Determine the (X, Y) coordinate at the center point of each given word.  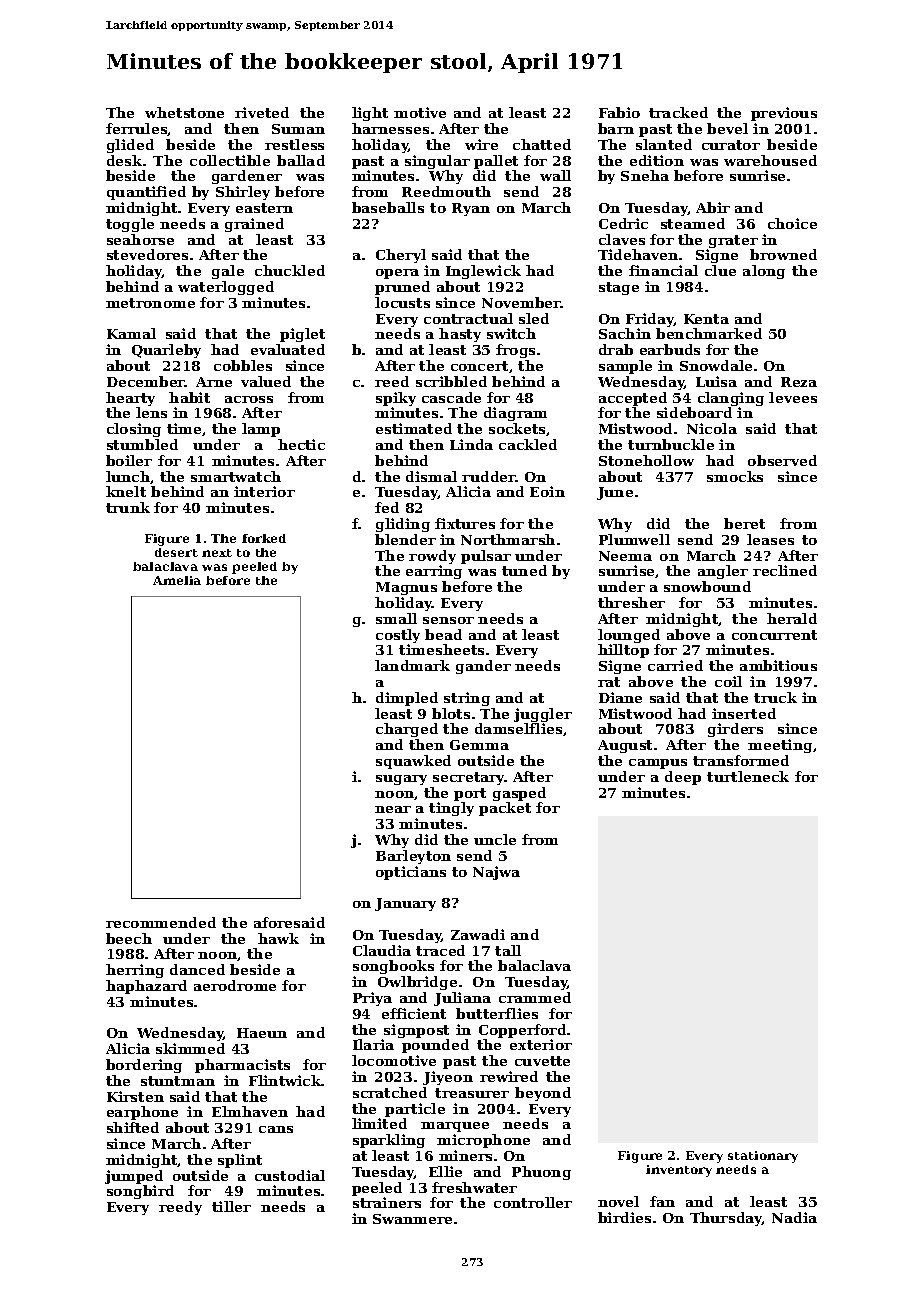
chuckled (290, 270)
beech (129, 938)
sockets (517, 428)
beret (744, 523)
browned (783, 254)
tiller (231, 1206)
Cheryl (401, 256)
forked (264, 538)
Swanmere (412, 1219)
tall (508, 950)
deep (683, 778)
